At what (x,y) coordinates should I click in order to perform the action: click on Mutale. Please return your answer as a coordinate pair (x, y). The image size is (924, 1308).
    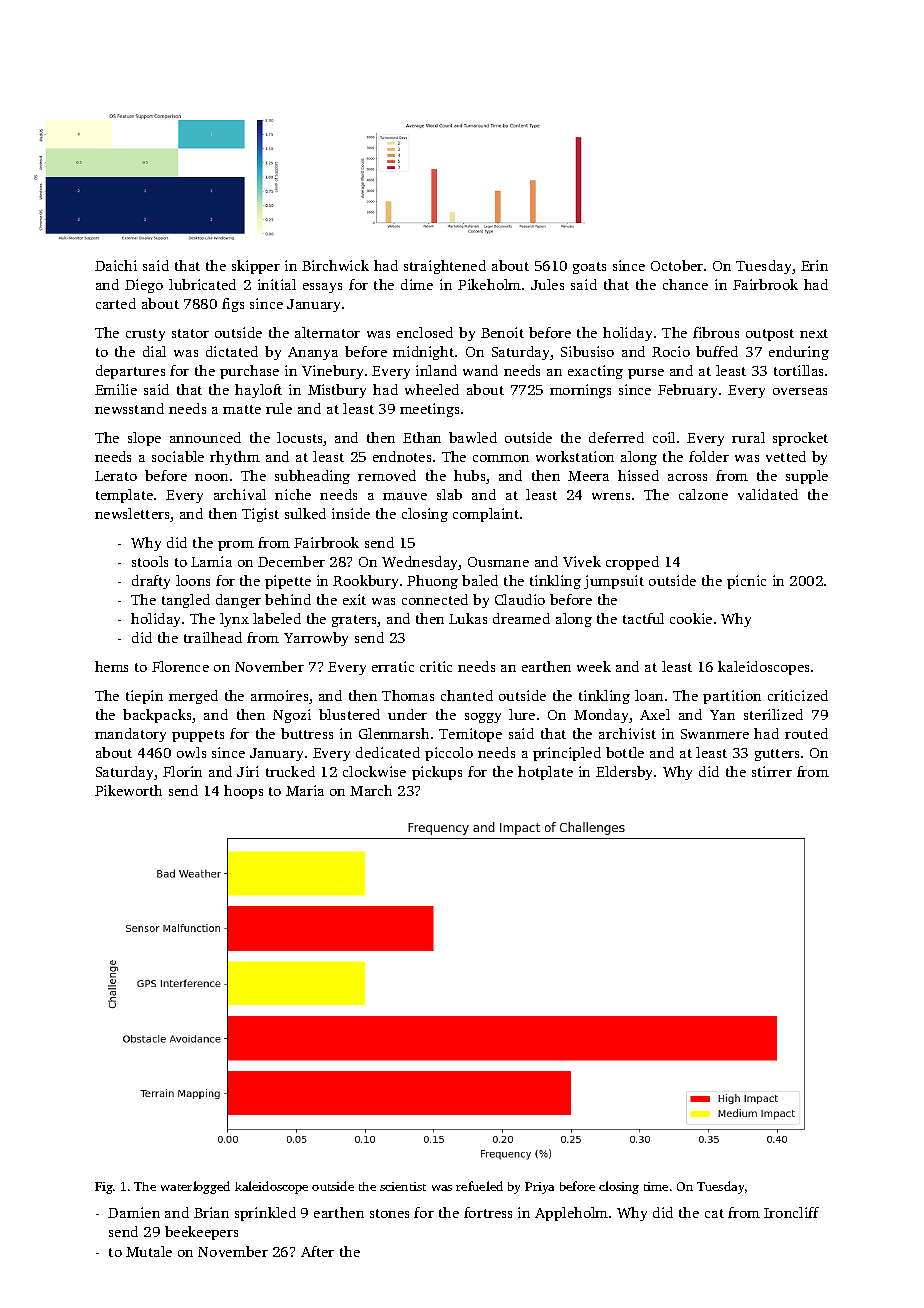
    Looking at the image, I should click on (149, 1251).
